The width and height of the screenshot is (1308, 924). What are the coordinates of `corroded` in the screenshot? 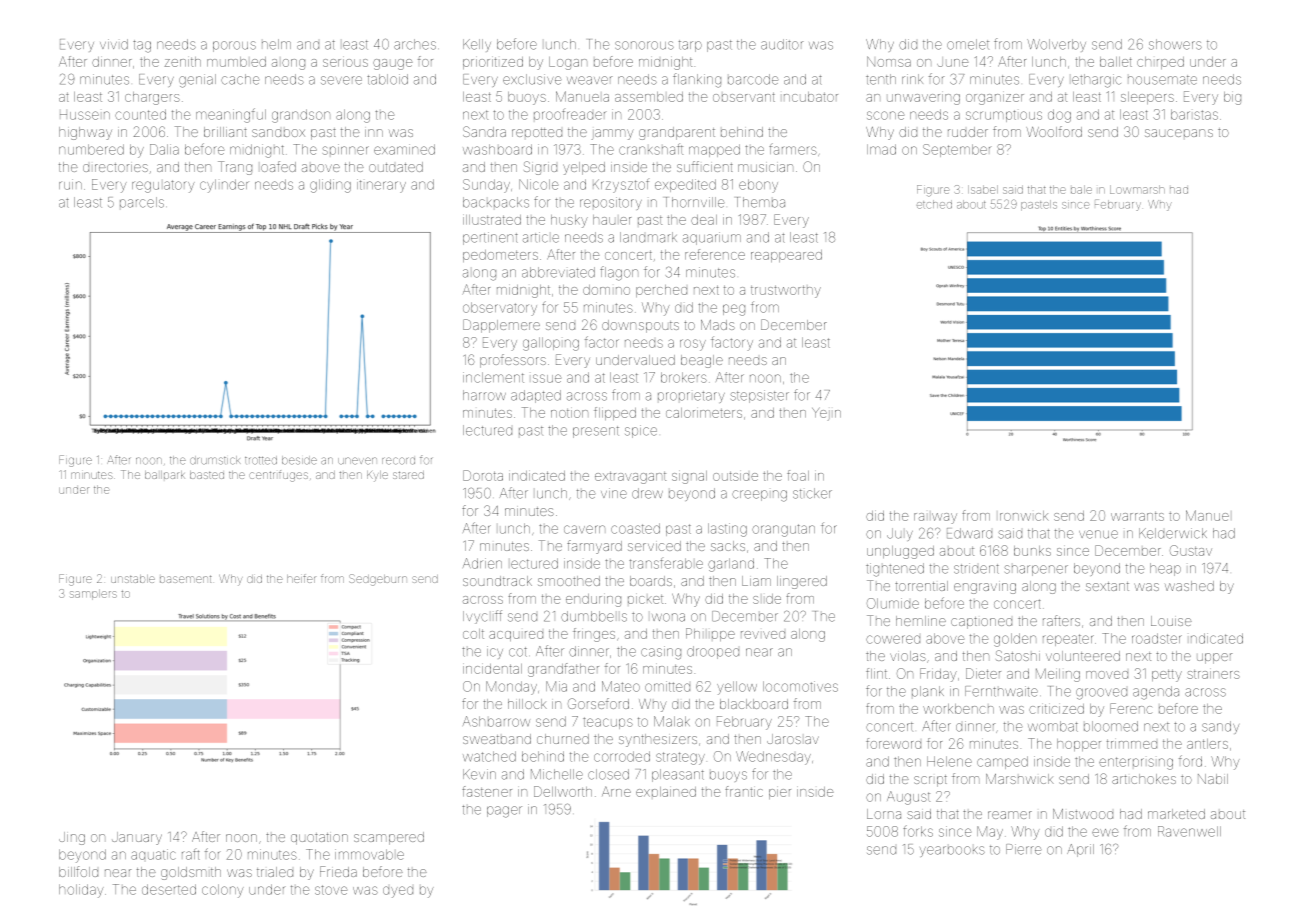 It's located at (622, 756).
